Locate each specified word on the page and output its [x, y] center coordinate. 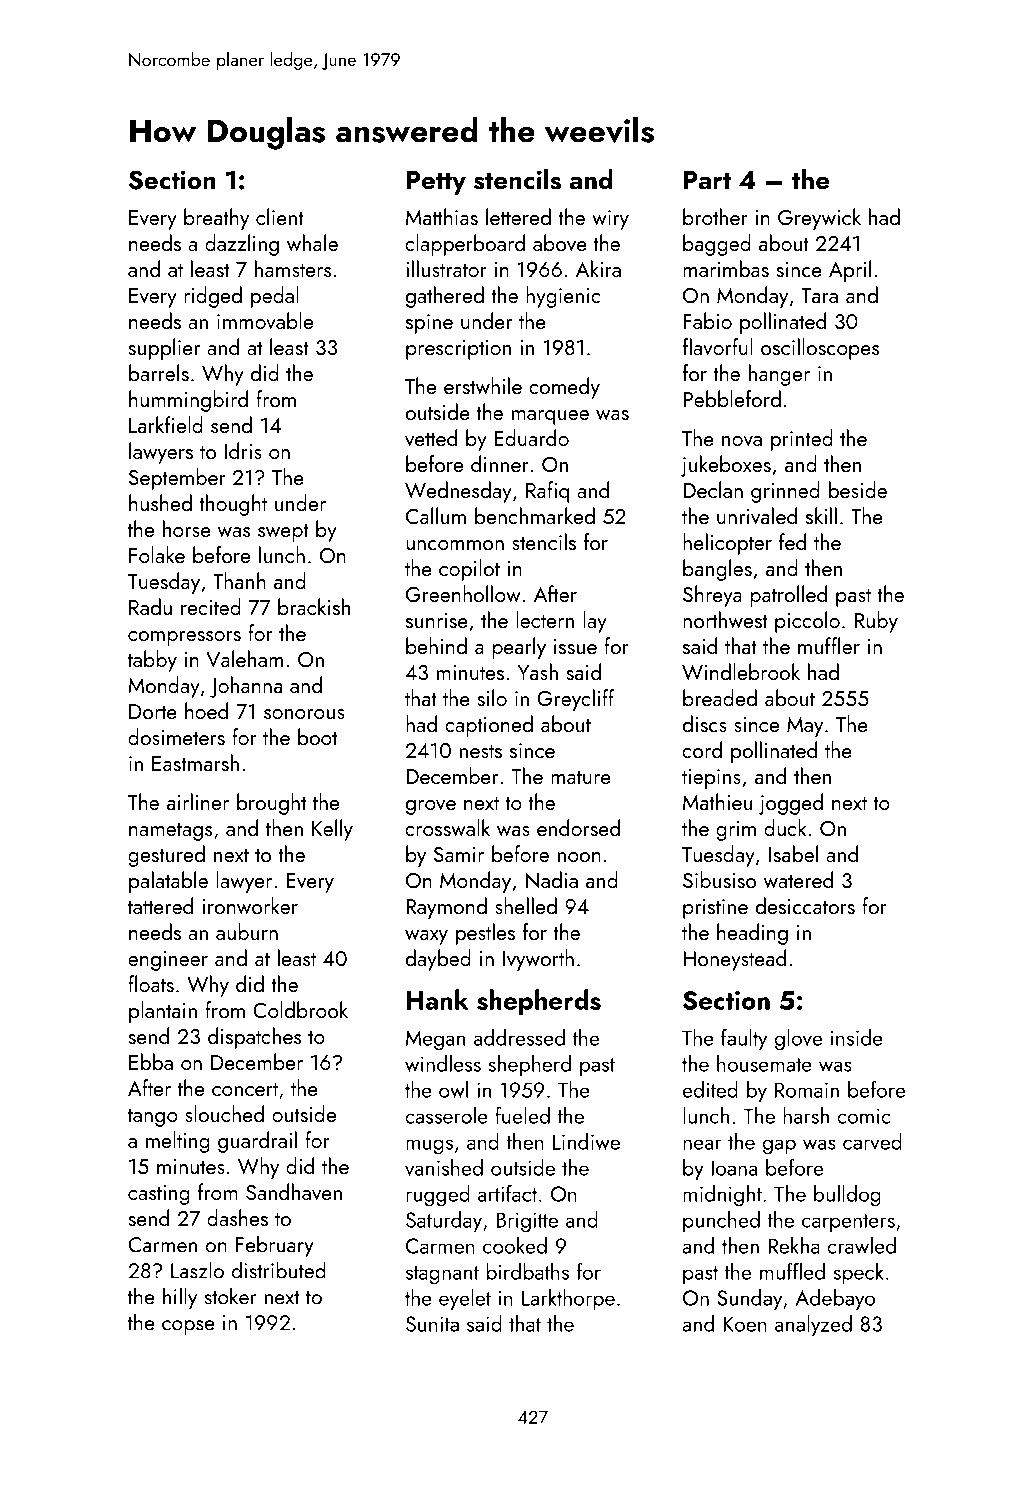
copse [188, 1327]
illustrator [446, 268]
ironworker [250, 905]
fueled [522, 1115]
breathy [216, 219]
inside [857, 1037]
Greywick [819, 219]
